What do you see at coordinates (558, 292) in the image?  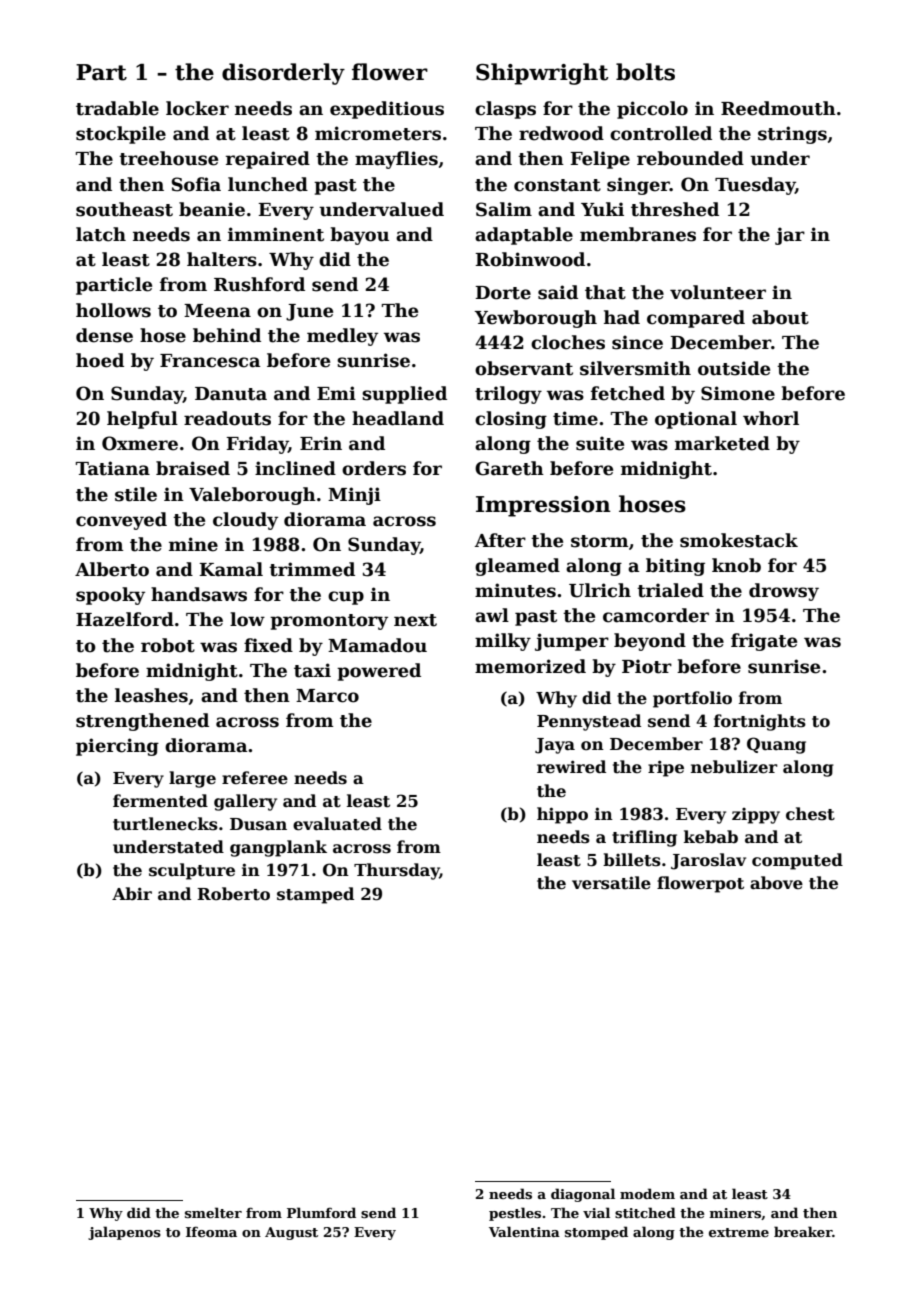 I see `said` at bounding box center [558, 292].
